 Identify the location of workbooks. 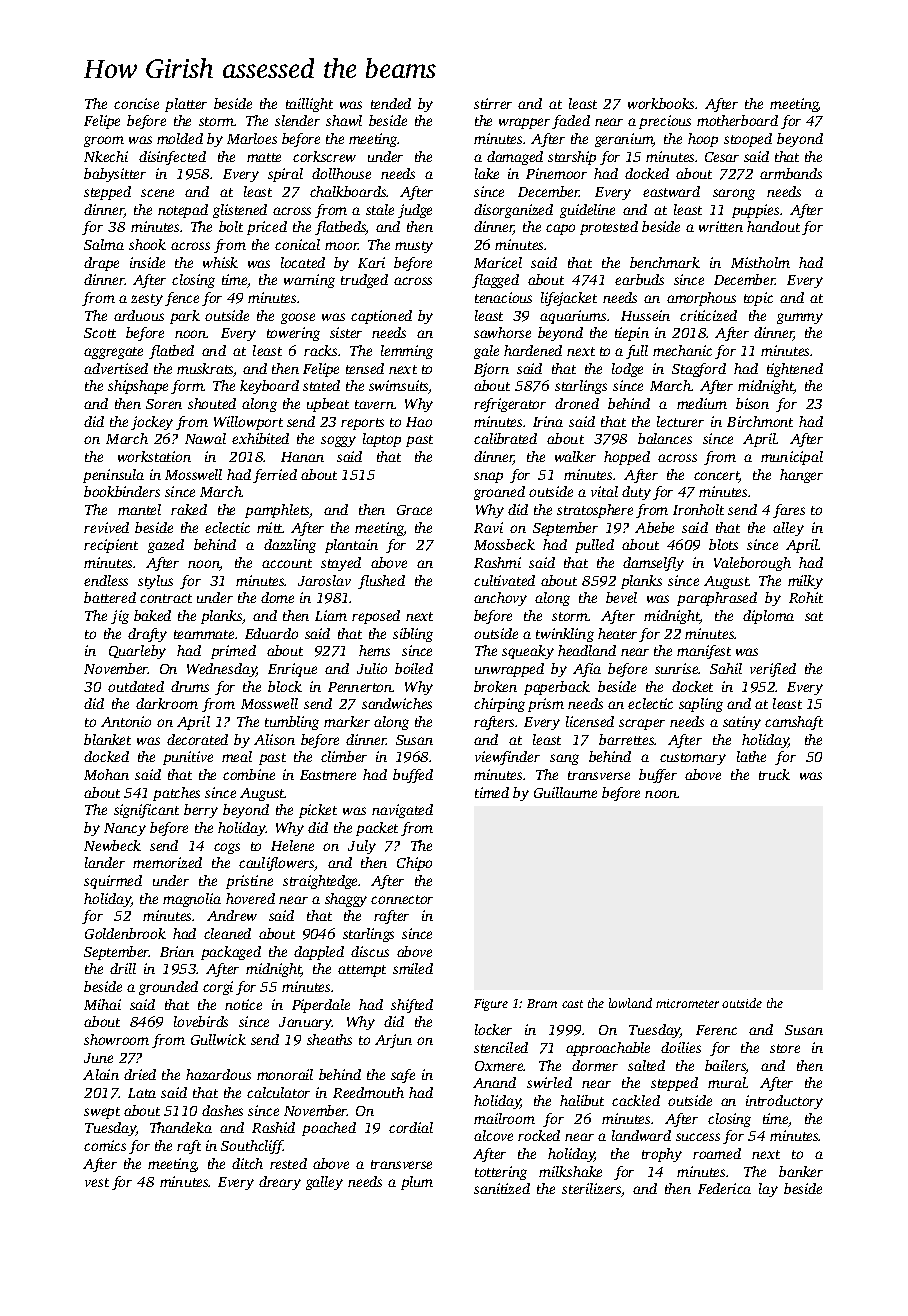
(661, 103).
